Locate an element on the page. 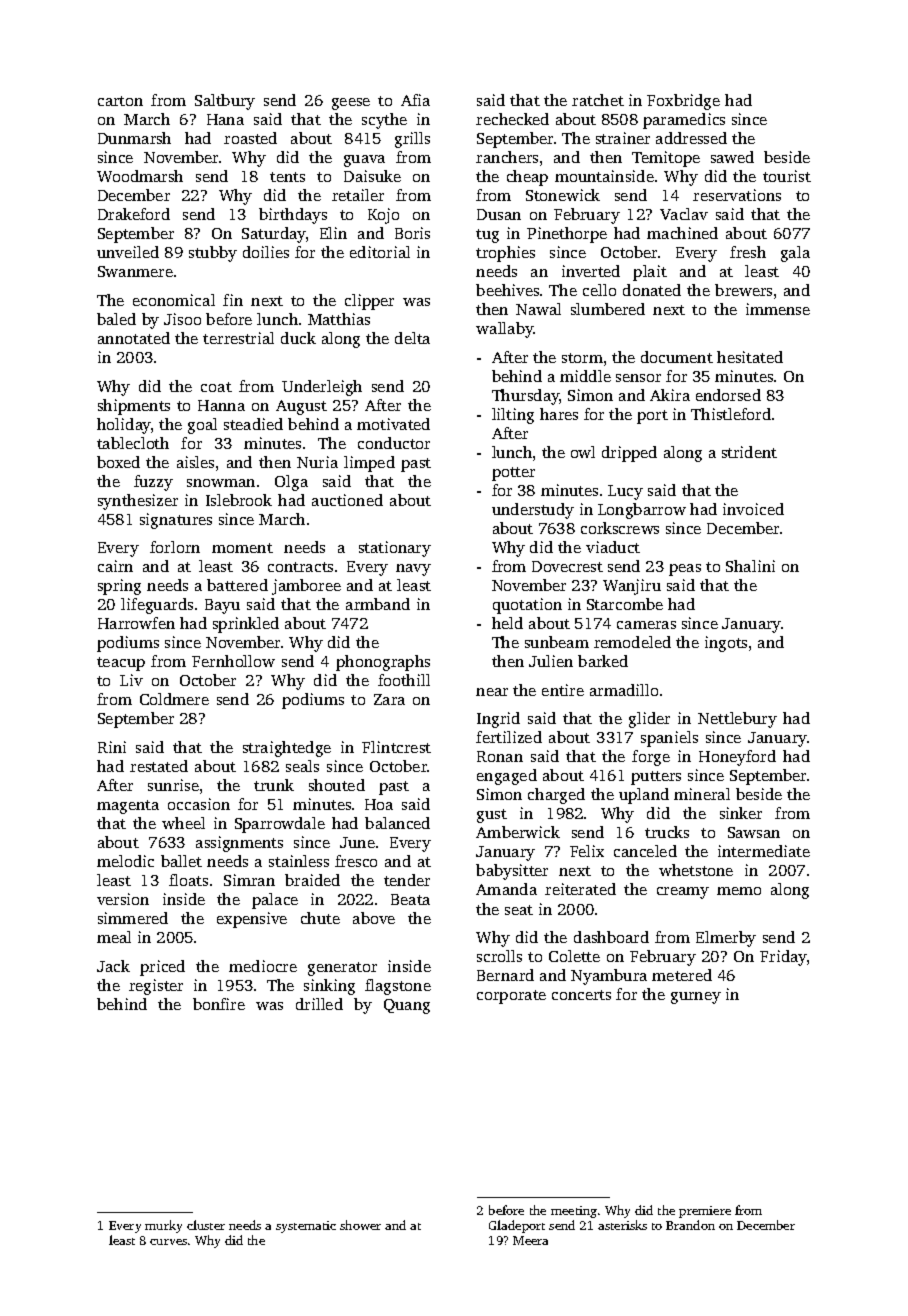  sunrise is located at coordinates (173, 785).
